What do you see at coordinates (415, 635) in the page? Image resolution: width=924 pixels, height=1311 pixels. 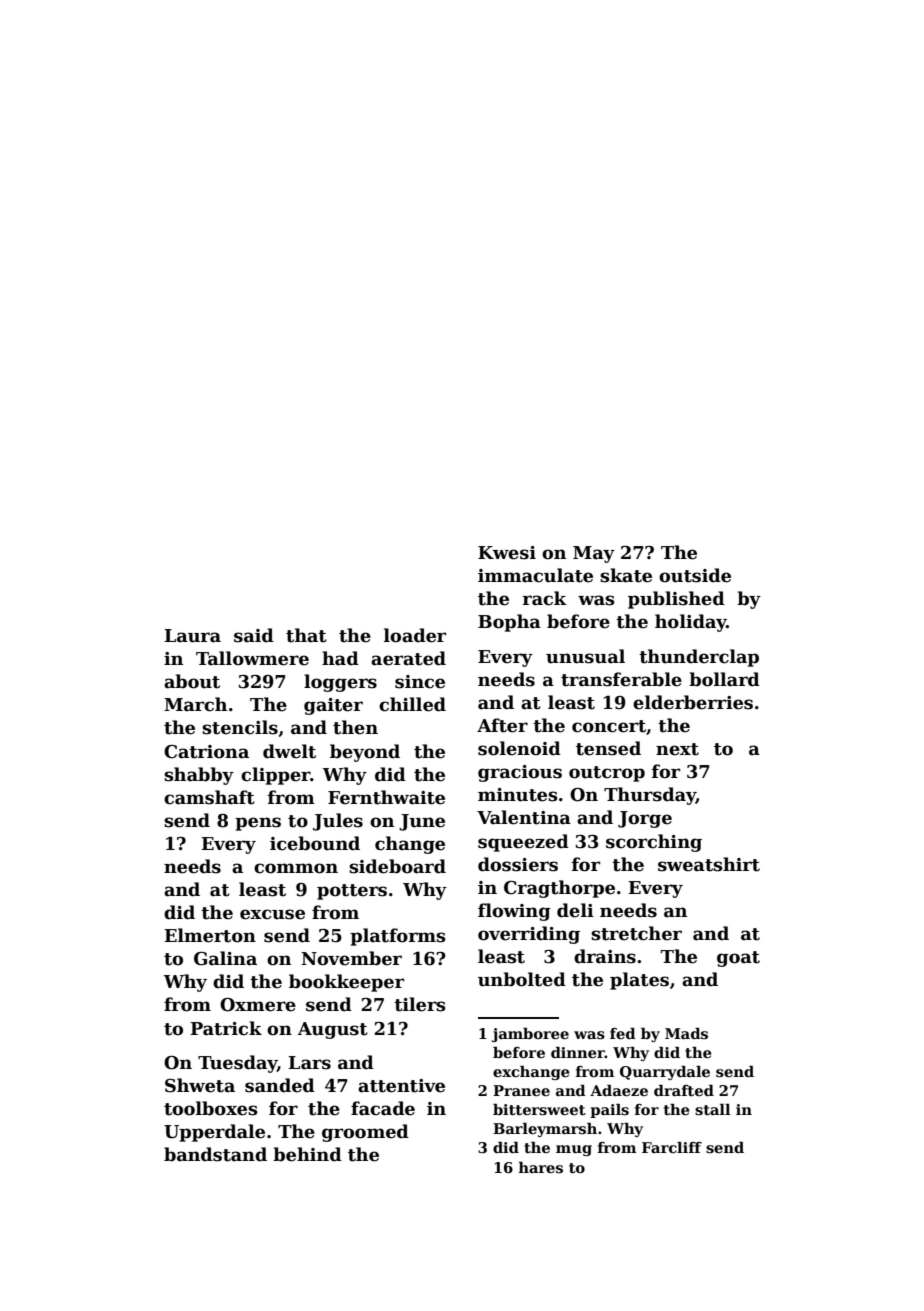 I see `loader` at bounding box center [415, 635].
